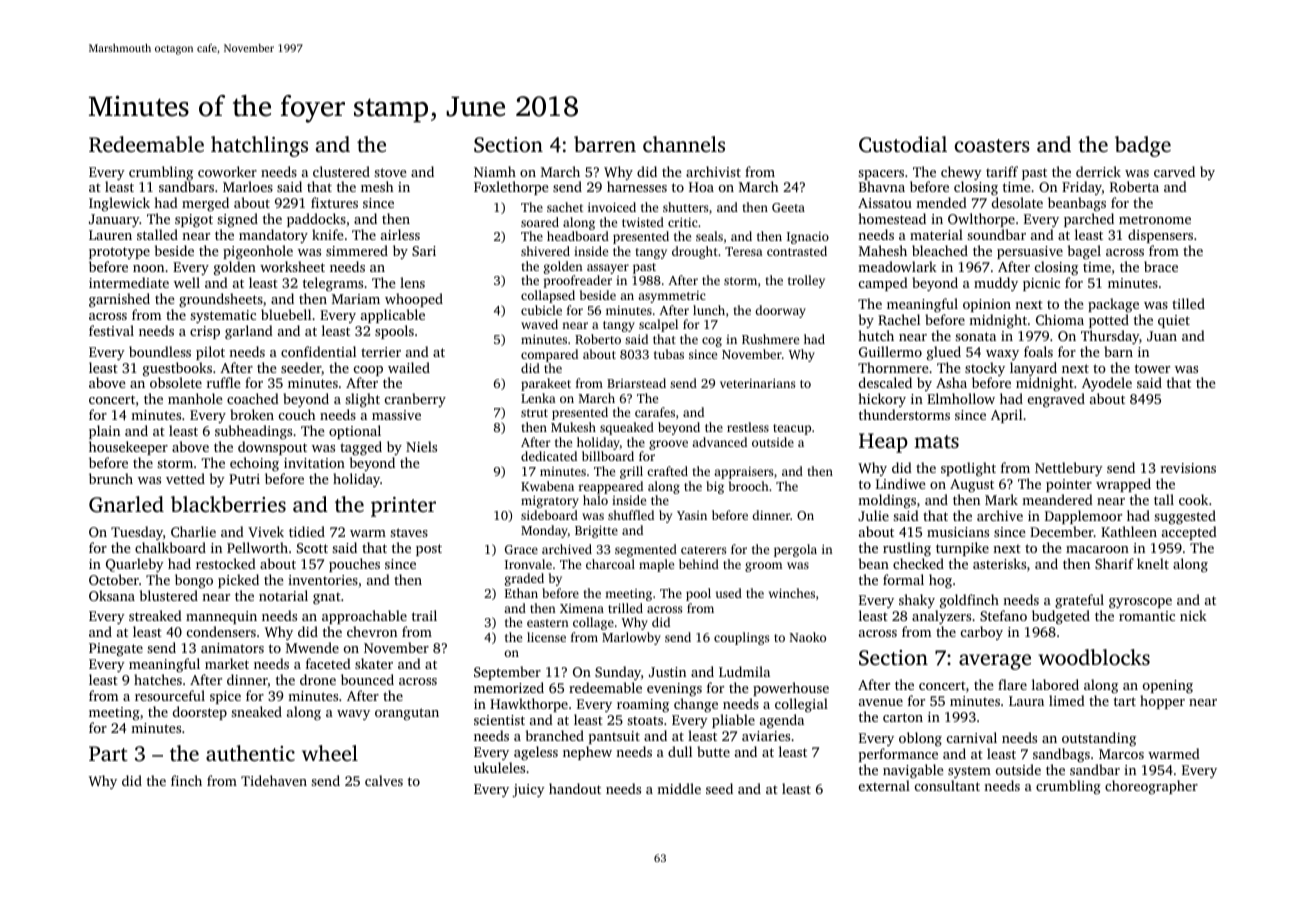 This image has width=1308, height=924. What do you see at coordinates (384, 780) in the image?
I see `calves` at bounding box center [384, 780].
